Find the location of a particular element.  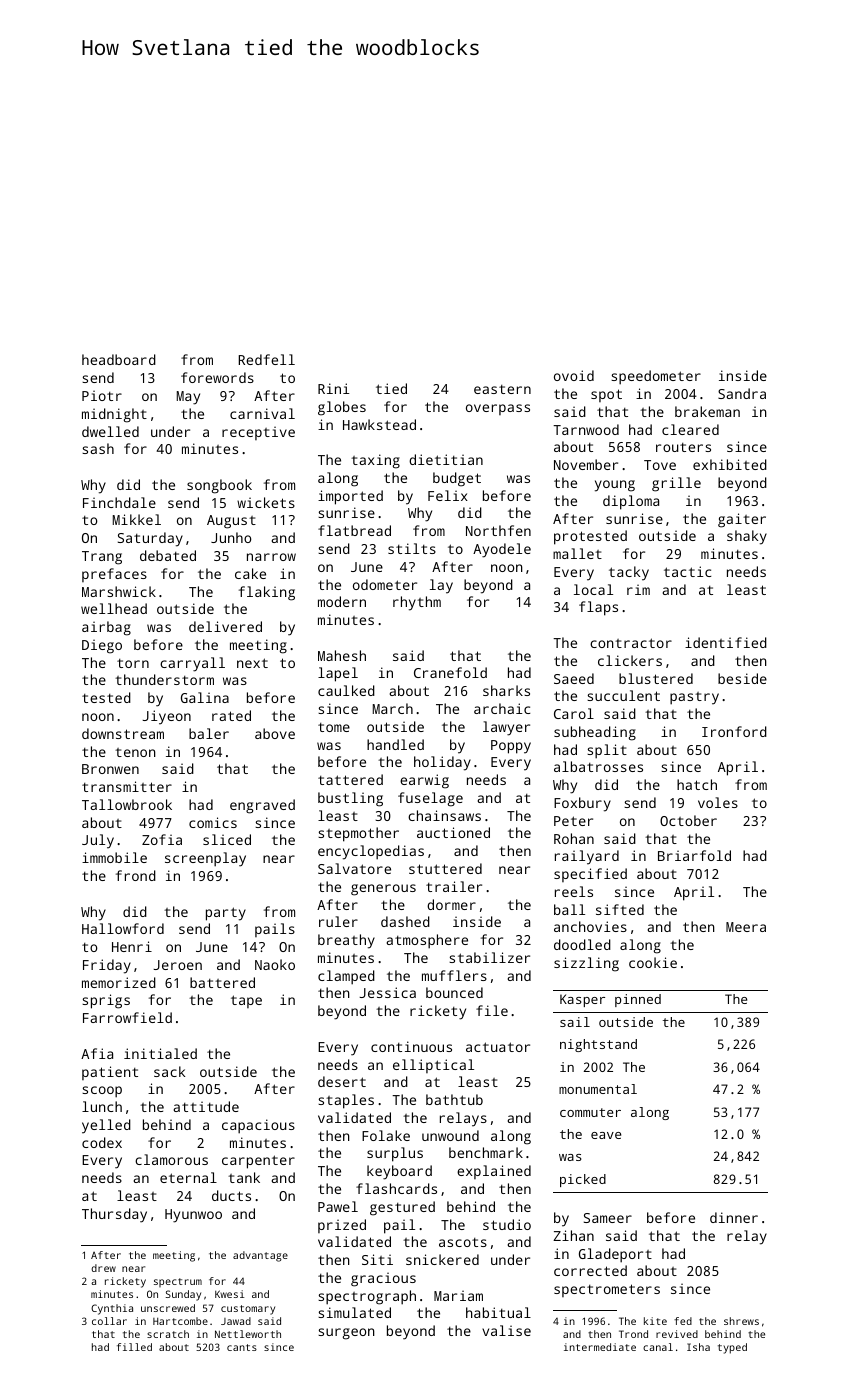

Cranefold is located at coordinates (450, 672).
